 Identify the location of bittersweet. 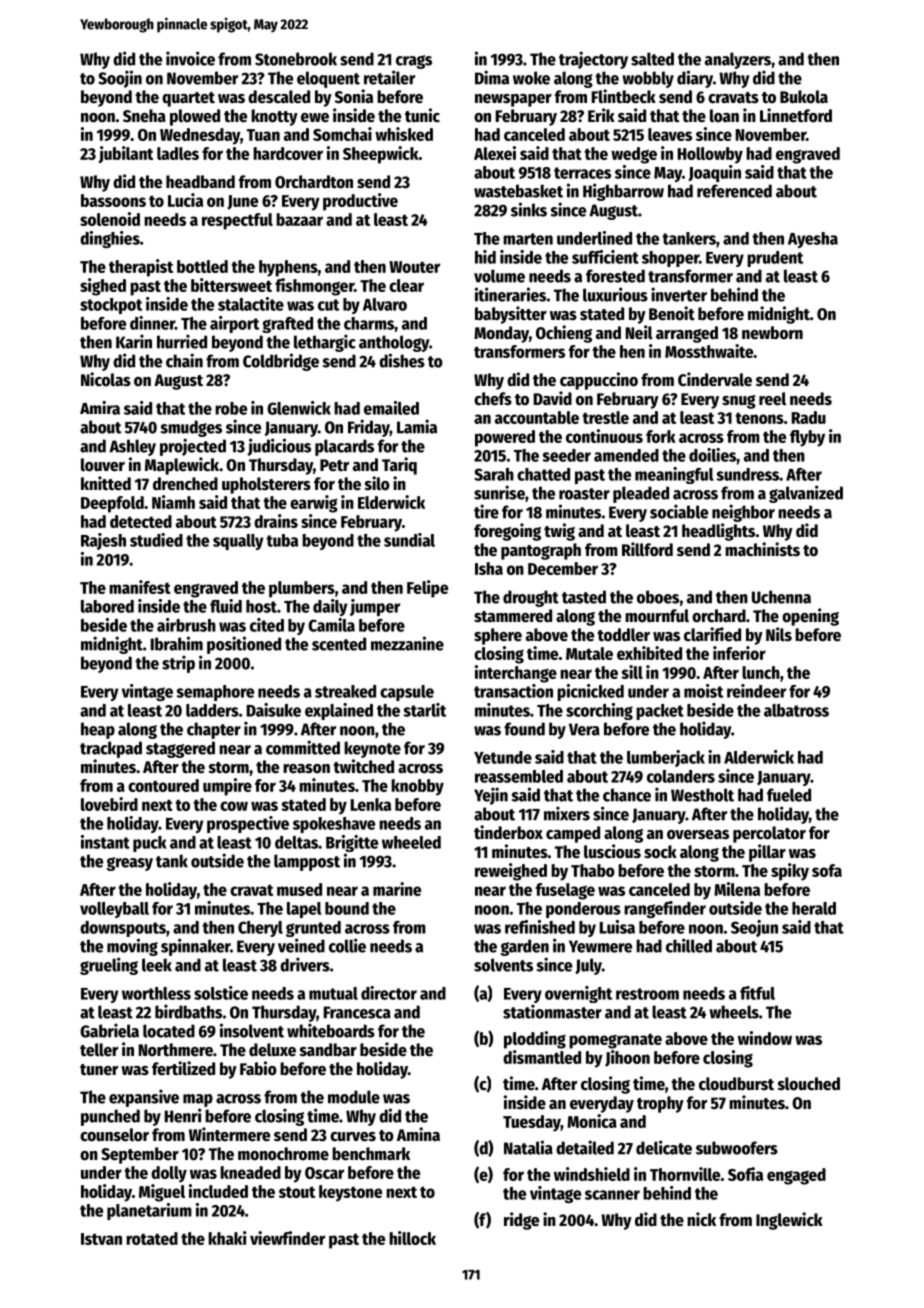
(231, 285).
